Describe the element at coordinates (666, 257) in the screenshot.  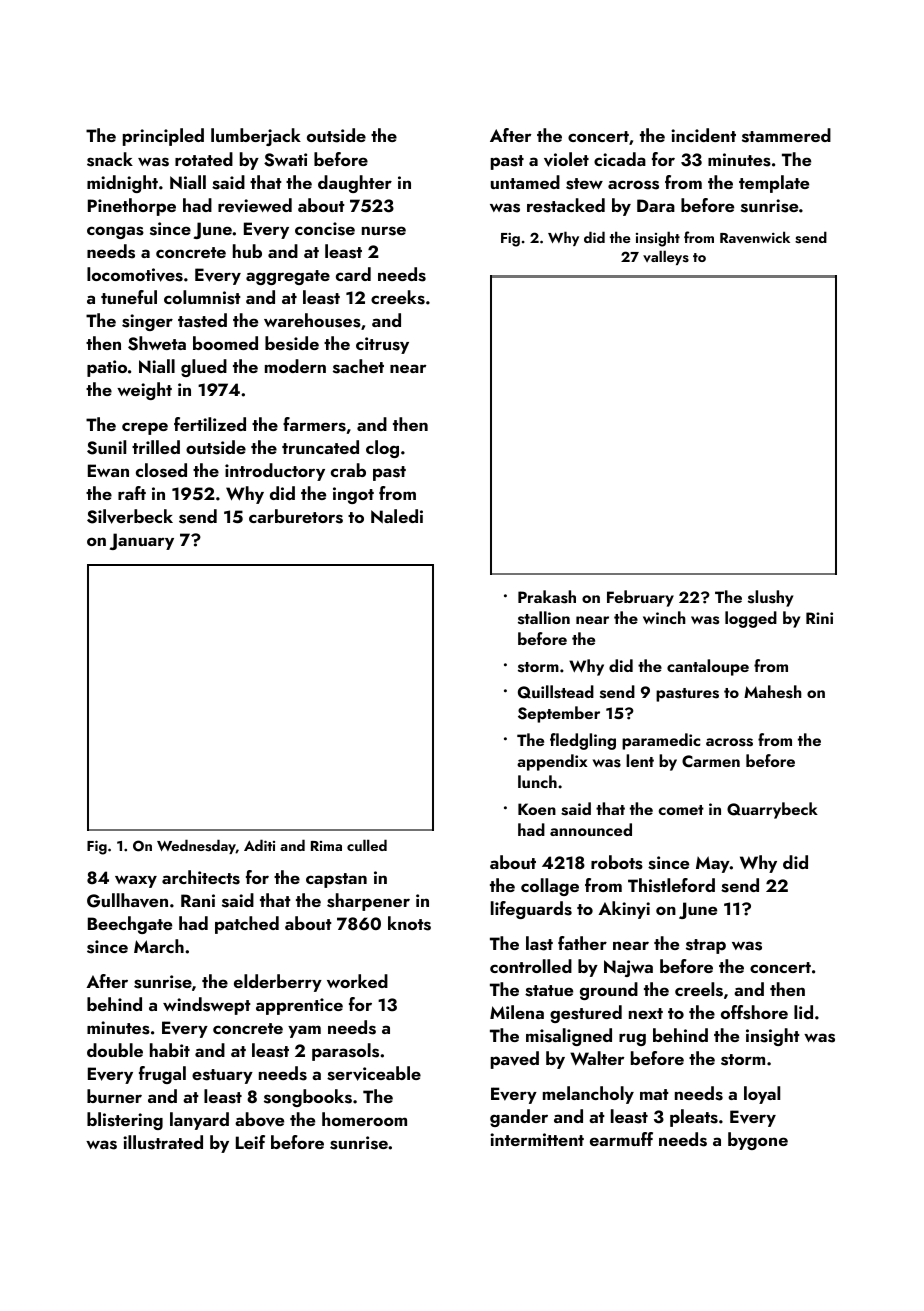
I see `valleys` at that location.
